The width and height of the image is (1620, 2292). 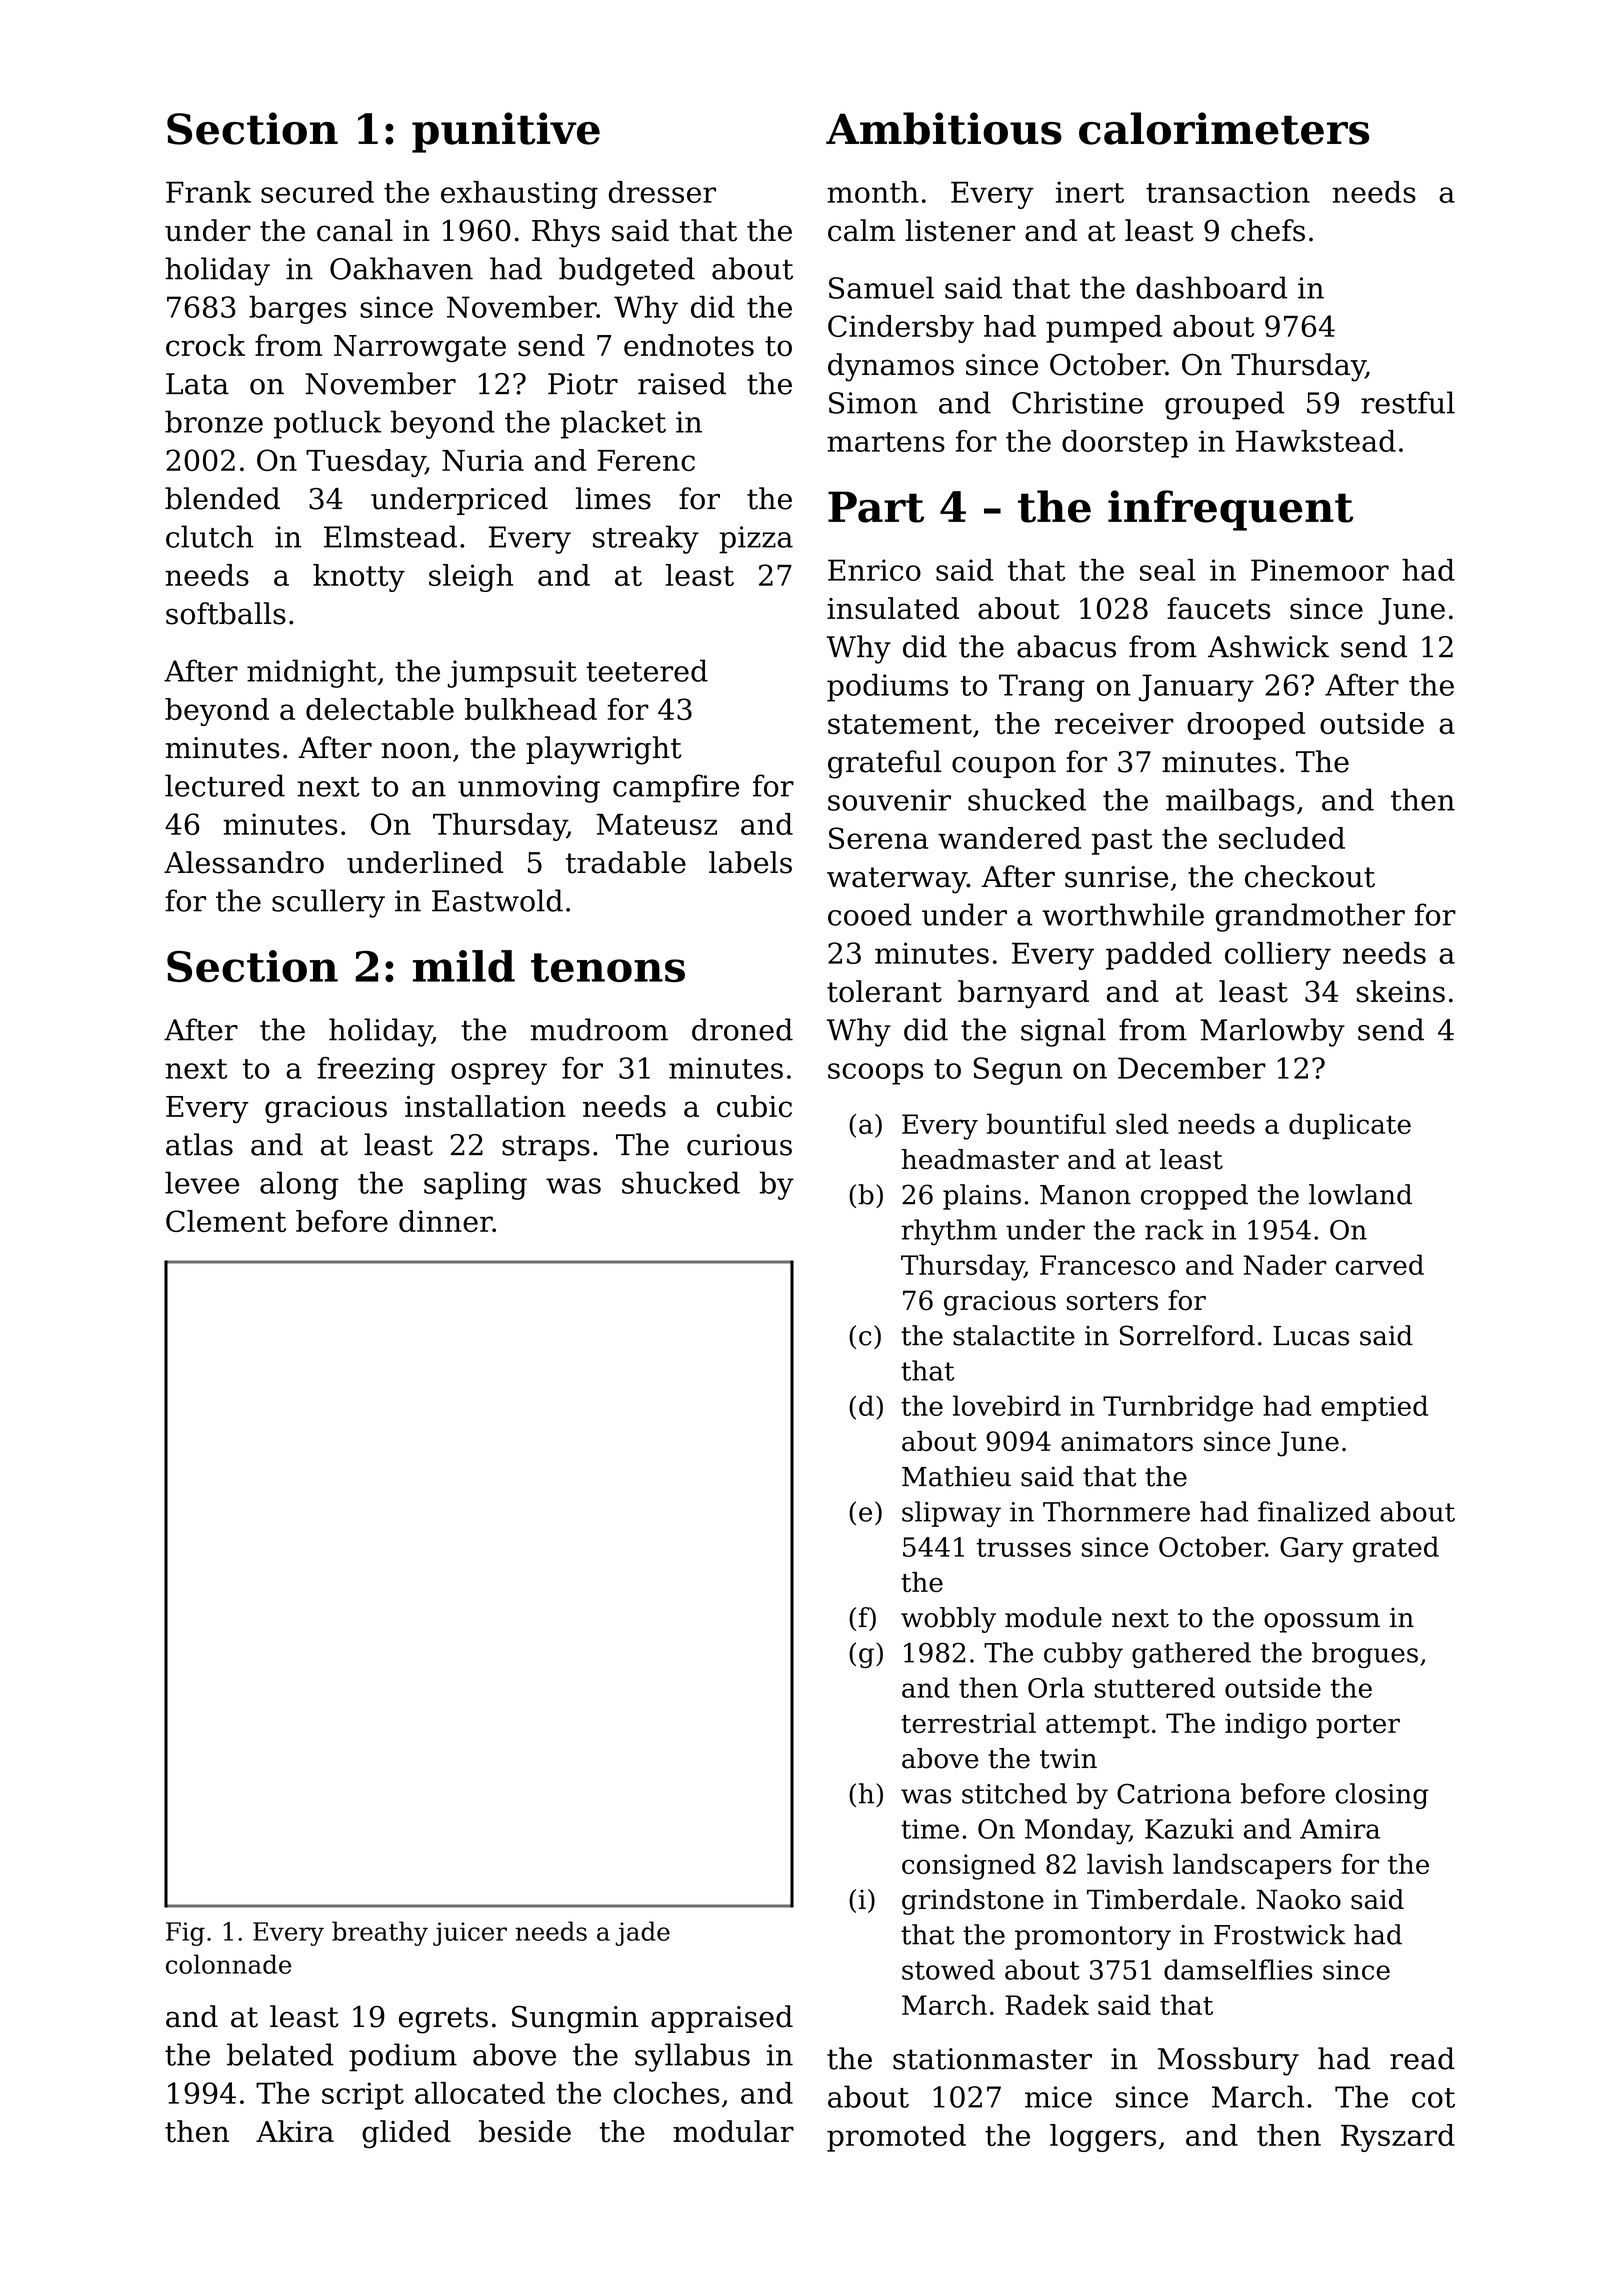 What do you see at coordinates (1340, 1829) in the image?
I see `Amira` at bounding box center [1340, 1829].
